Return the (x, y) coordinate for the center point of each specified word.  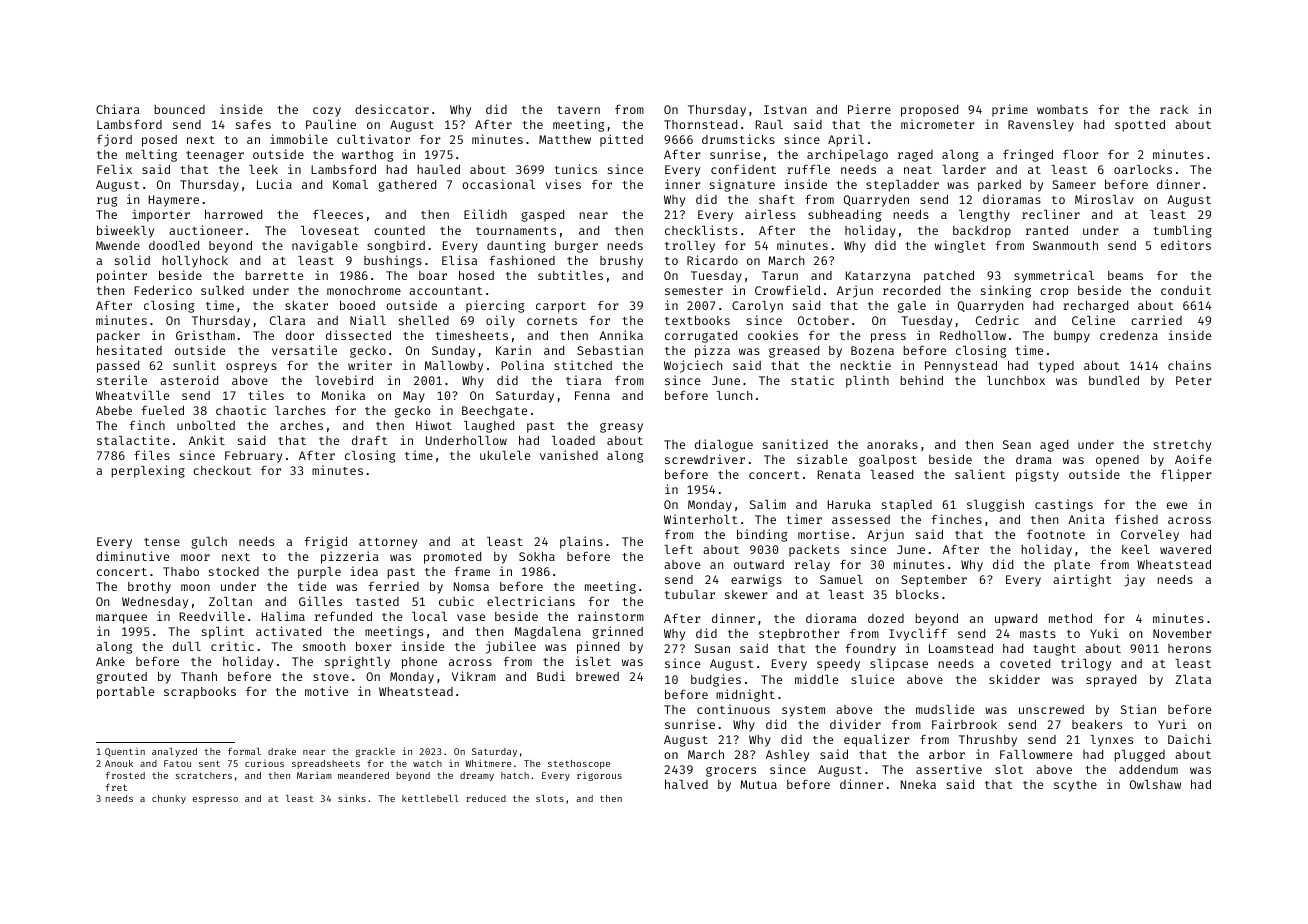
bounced (179, 109)
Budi (551, 676)
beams (1125, 275)
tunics (575, 169)
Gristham (205, 335)
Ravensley (1041, 126)
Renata (839, 474)
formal (244, 751)
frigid (325, 542)
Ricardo (712, 260)
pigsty (1037, 475)
